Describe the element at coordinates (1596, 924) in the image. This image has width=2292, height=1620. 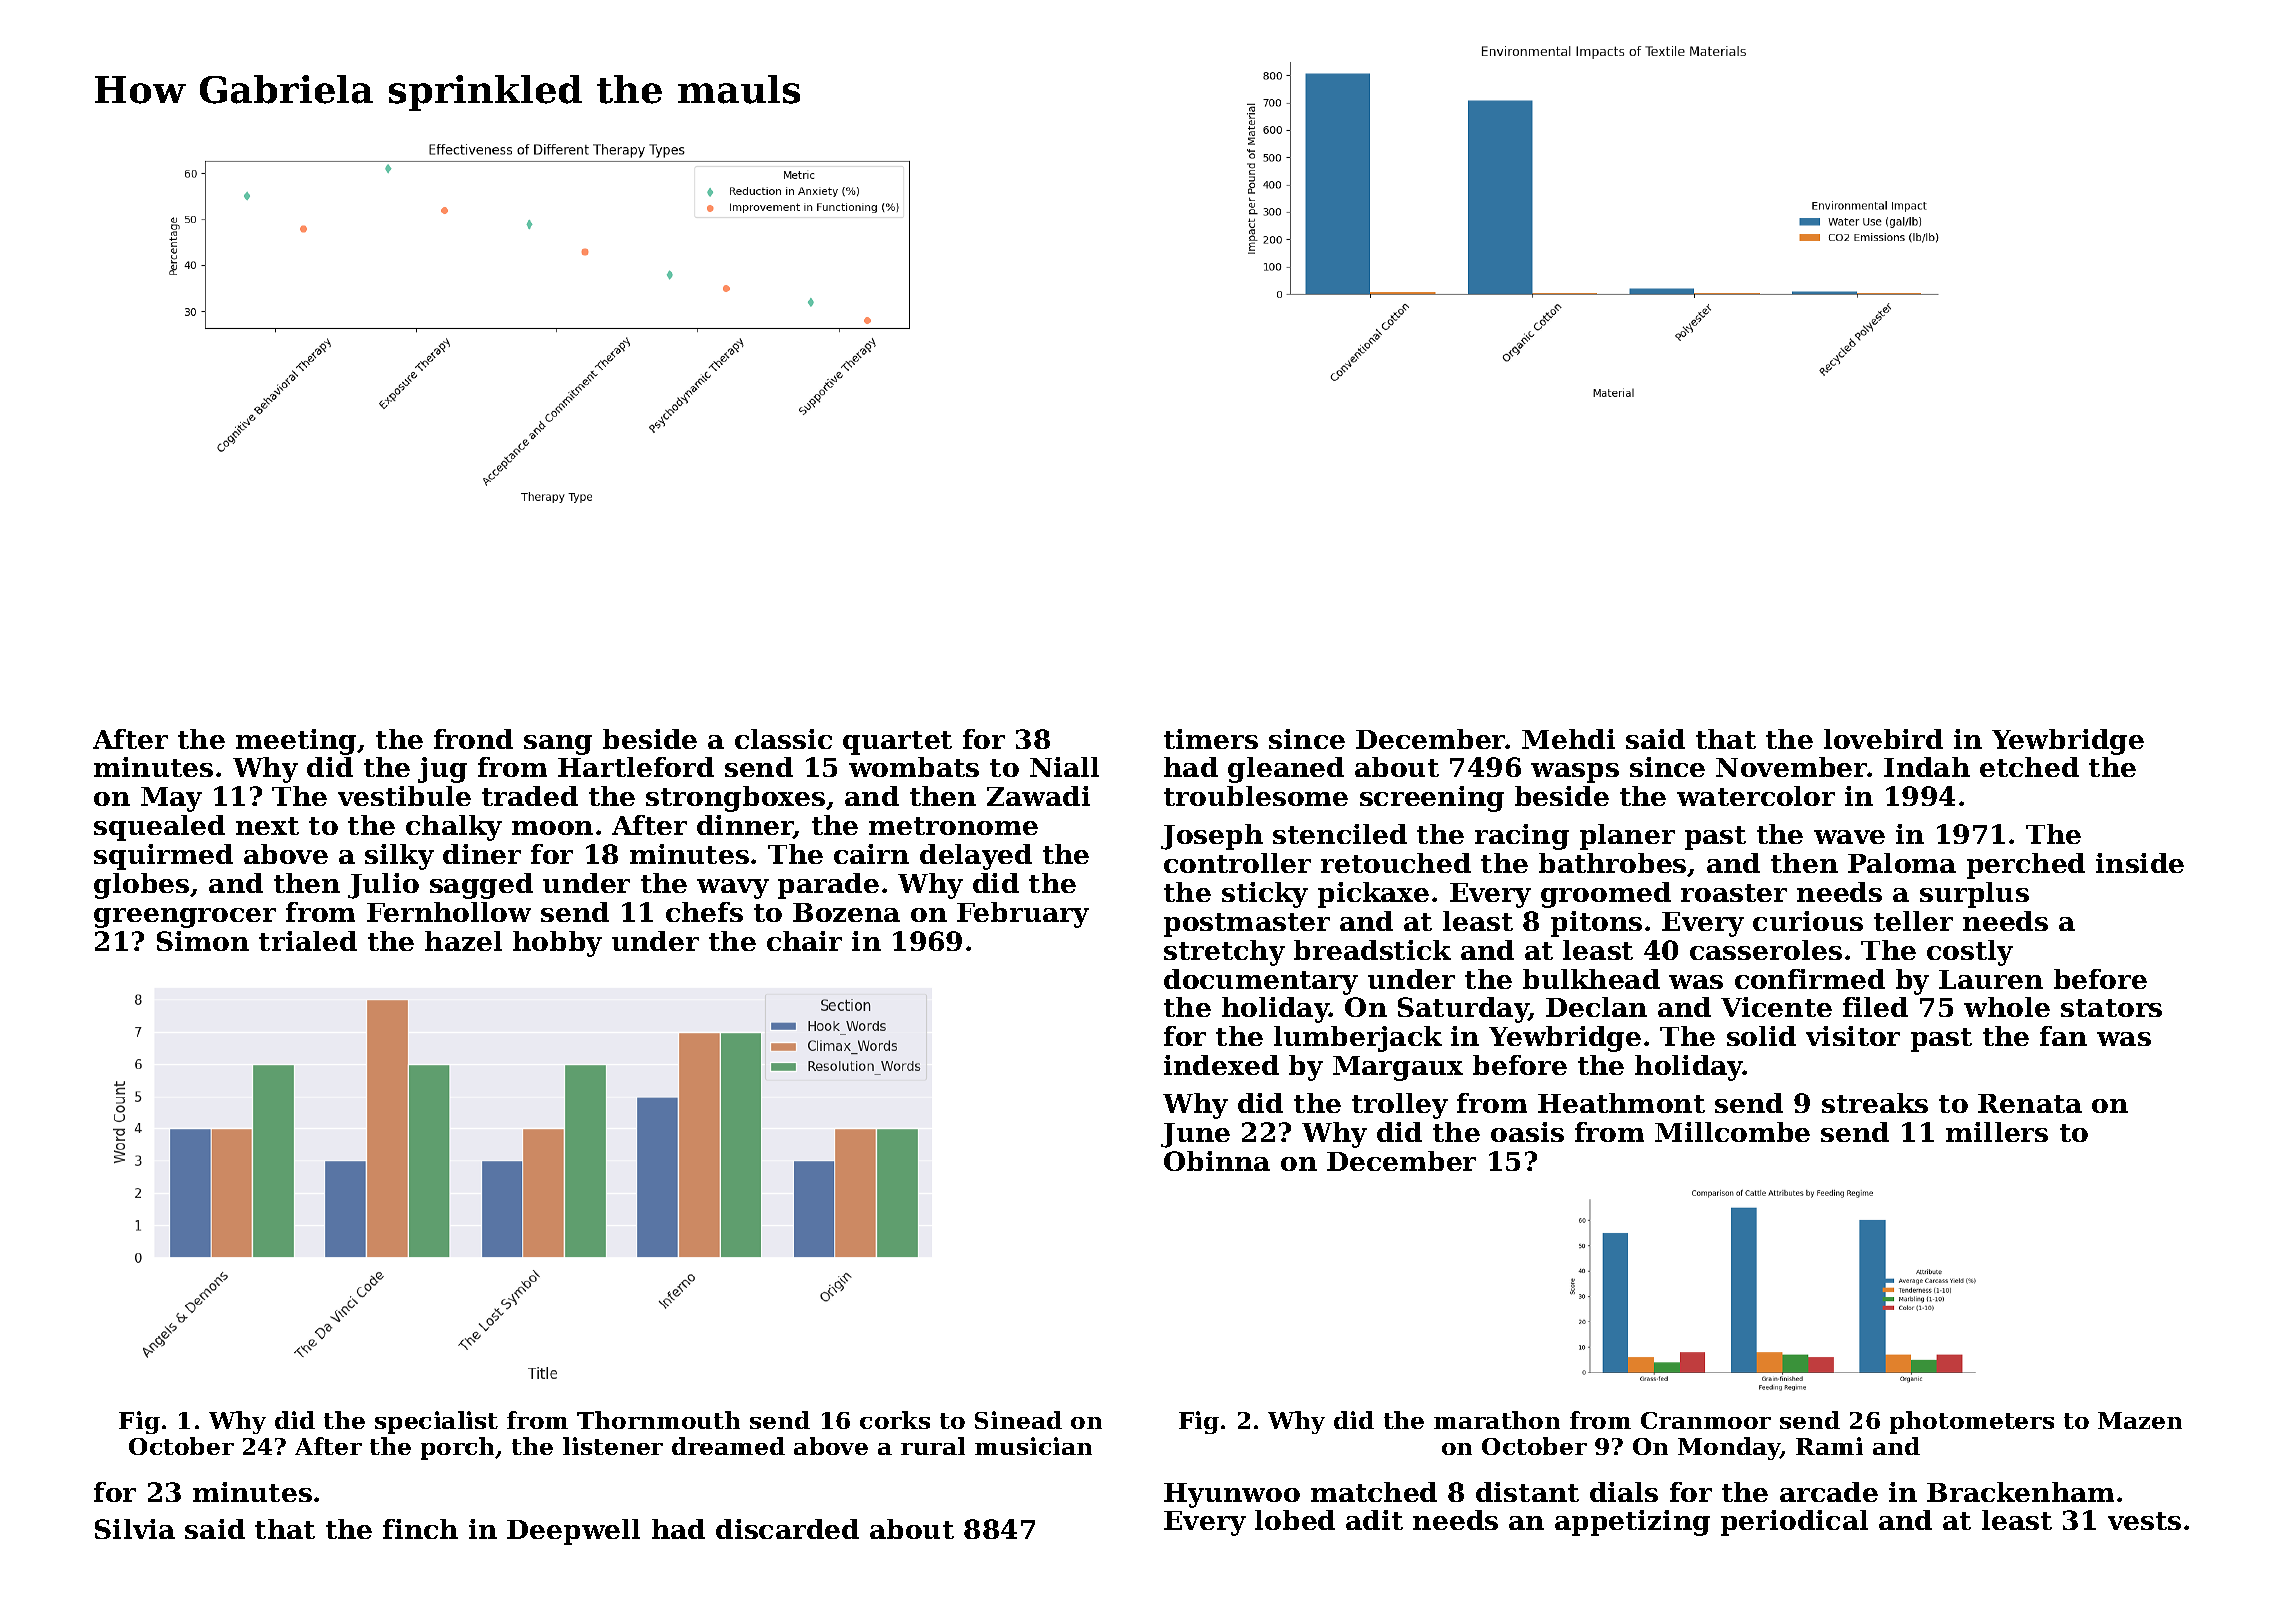
I see `pitons` at that location.
